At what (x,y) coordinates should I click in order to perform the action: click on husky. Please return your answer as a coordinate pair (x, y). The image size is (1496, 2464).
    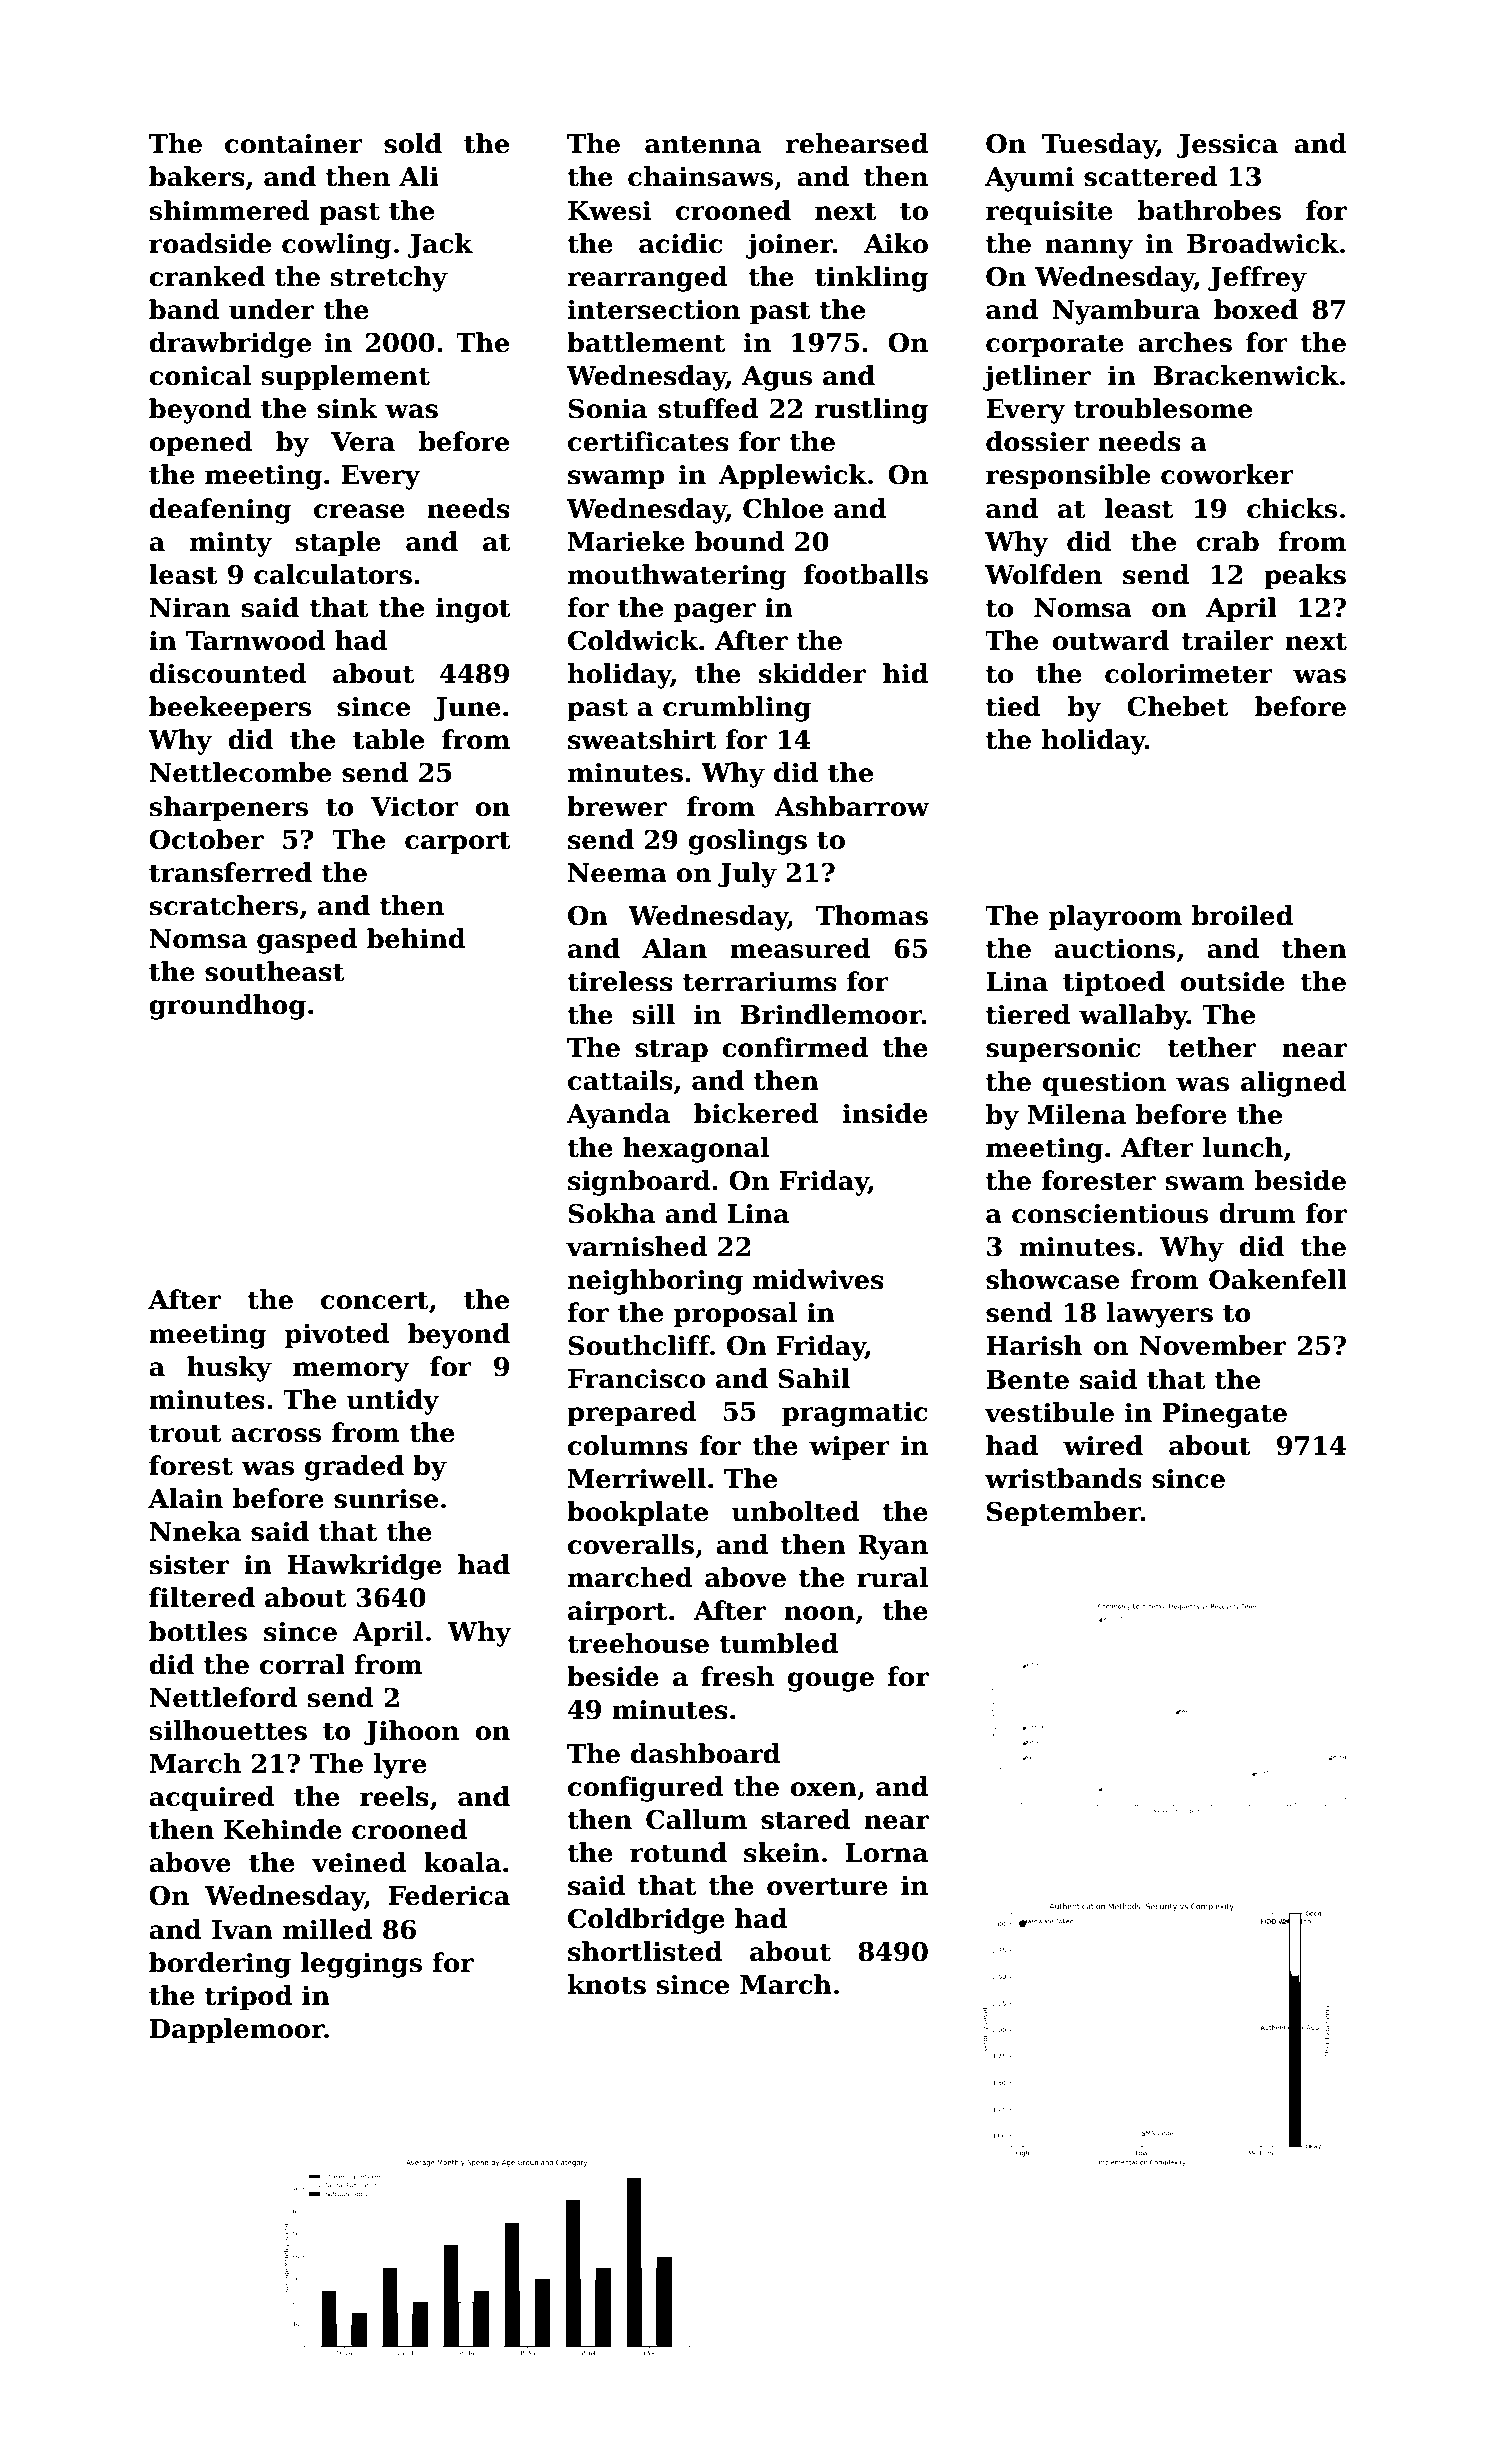
    Looking at the image, I should click on (229, 1369).
